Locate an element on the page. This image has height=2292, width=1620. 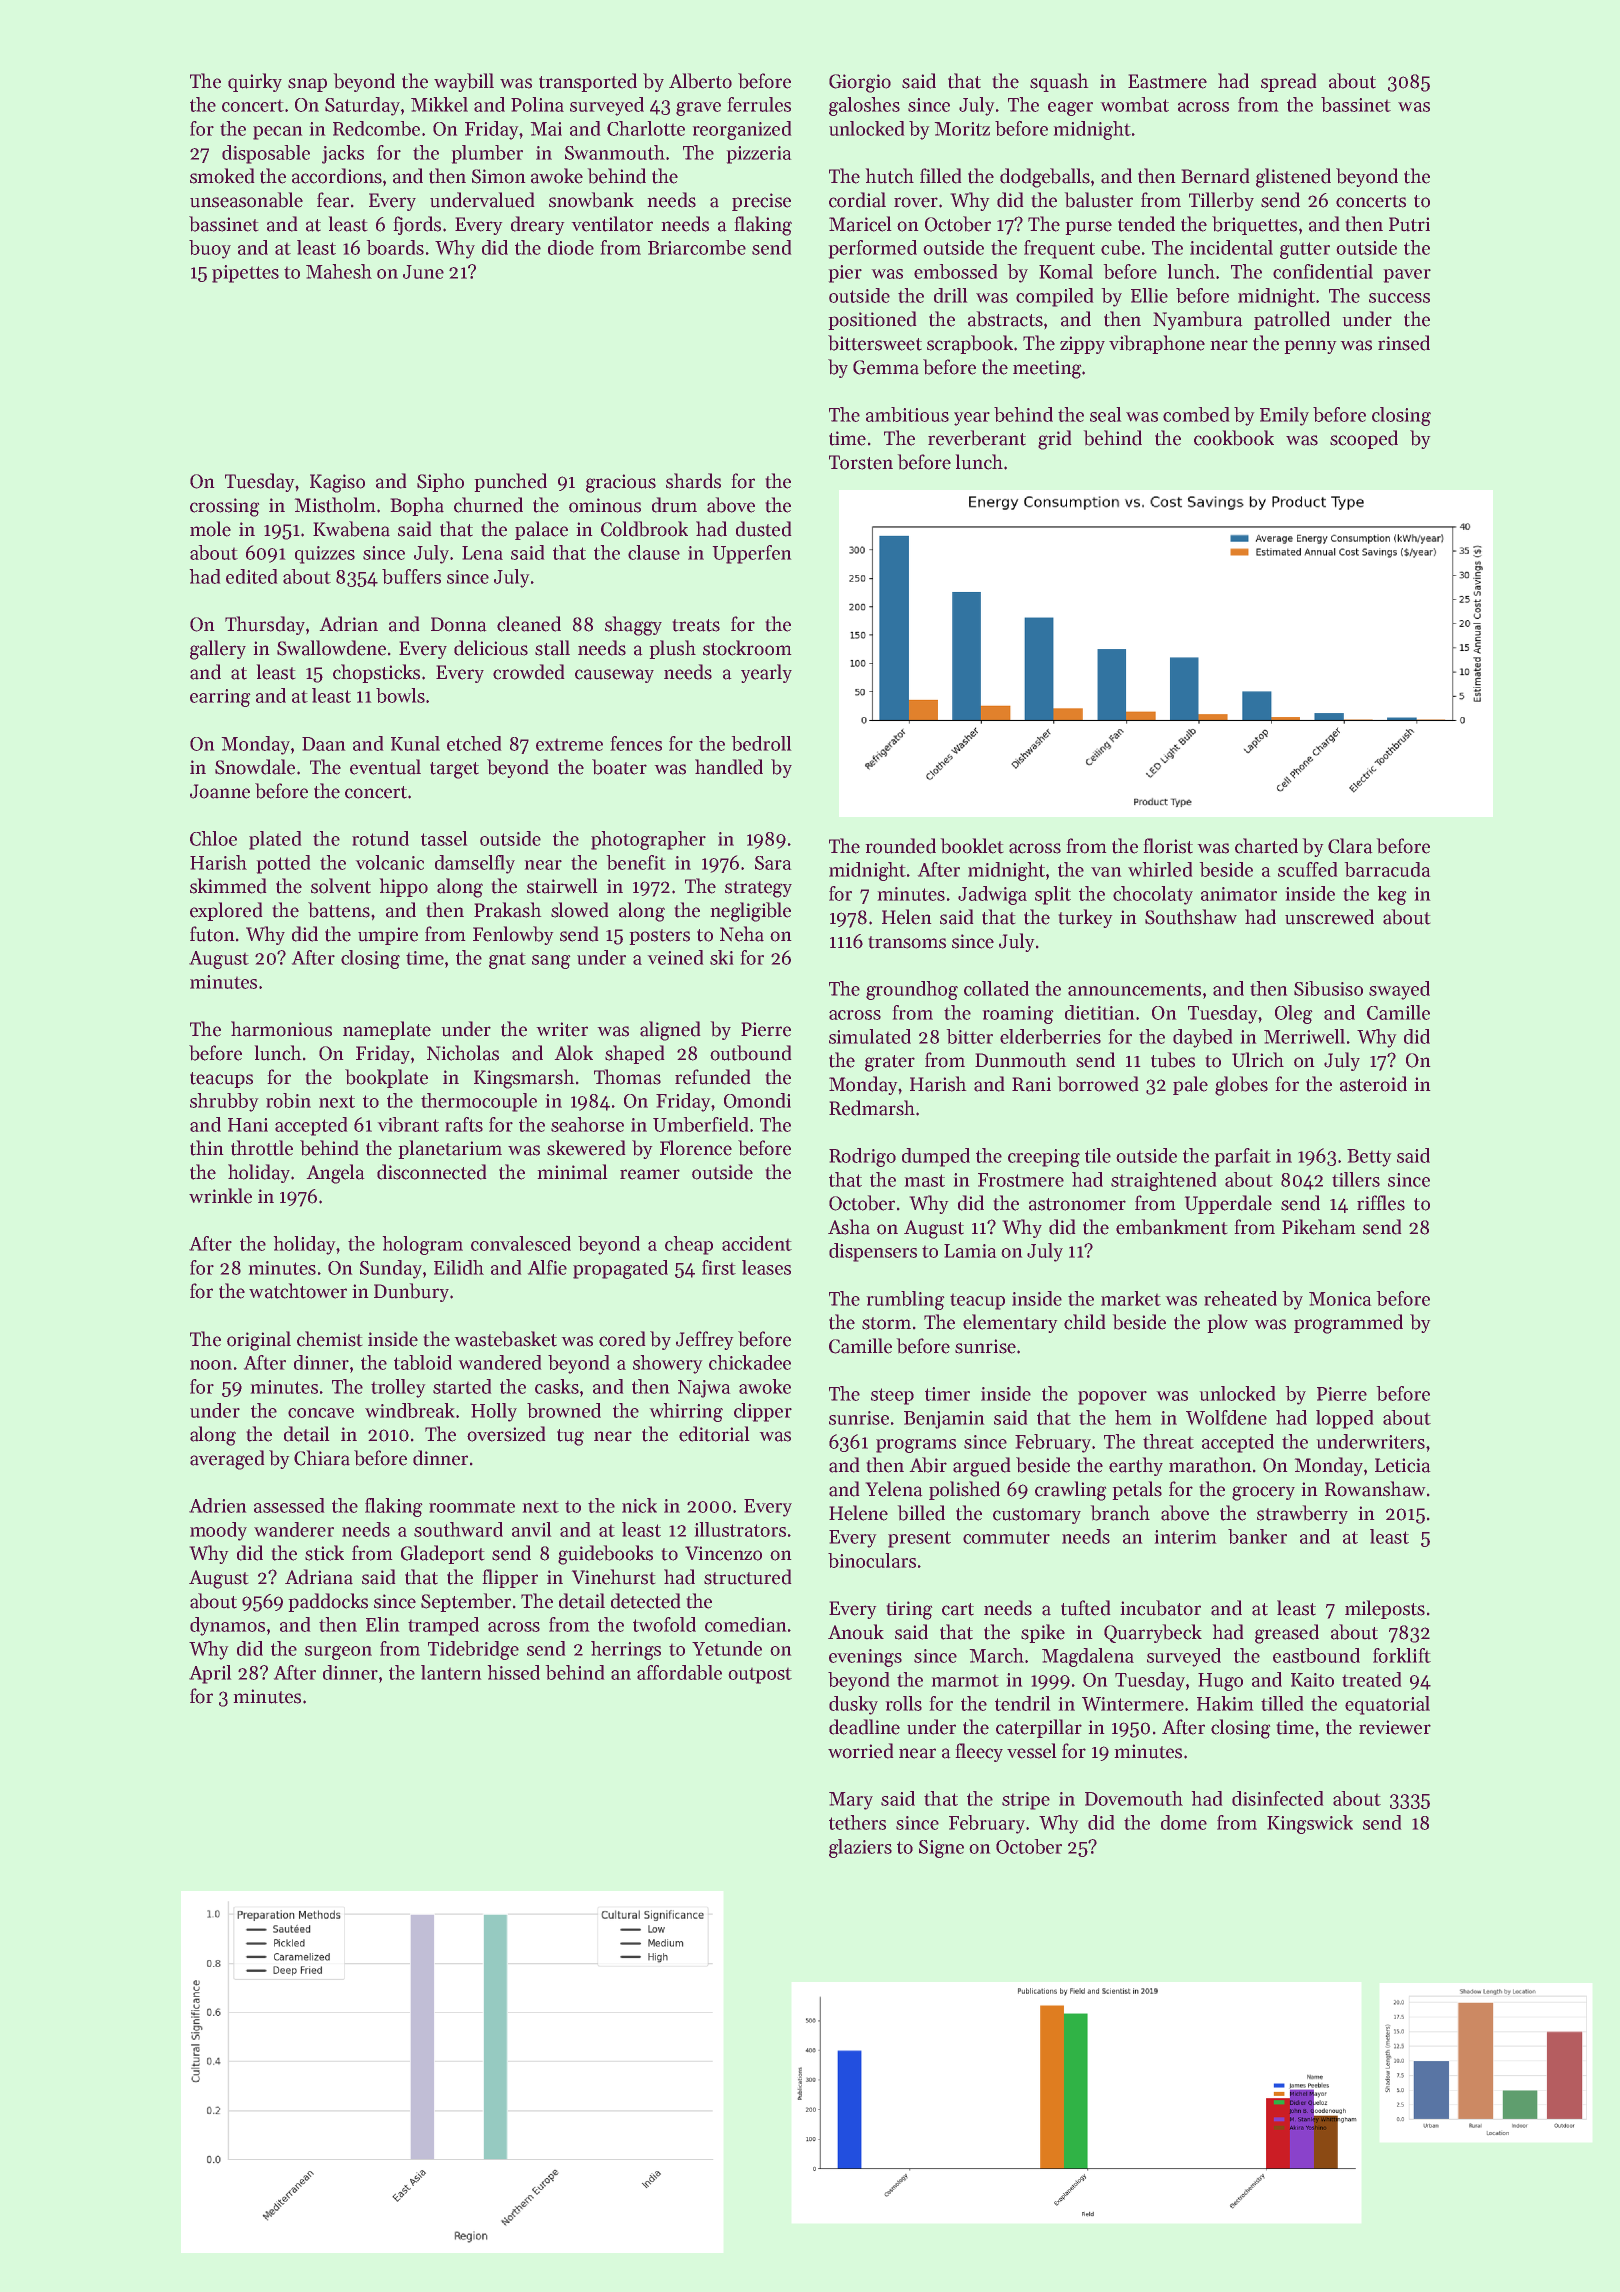
Mahesh is located at coordinates (339, 271).
